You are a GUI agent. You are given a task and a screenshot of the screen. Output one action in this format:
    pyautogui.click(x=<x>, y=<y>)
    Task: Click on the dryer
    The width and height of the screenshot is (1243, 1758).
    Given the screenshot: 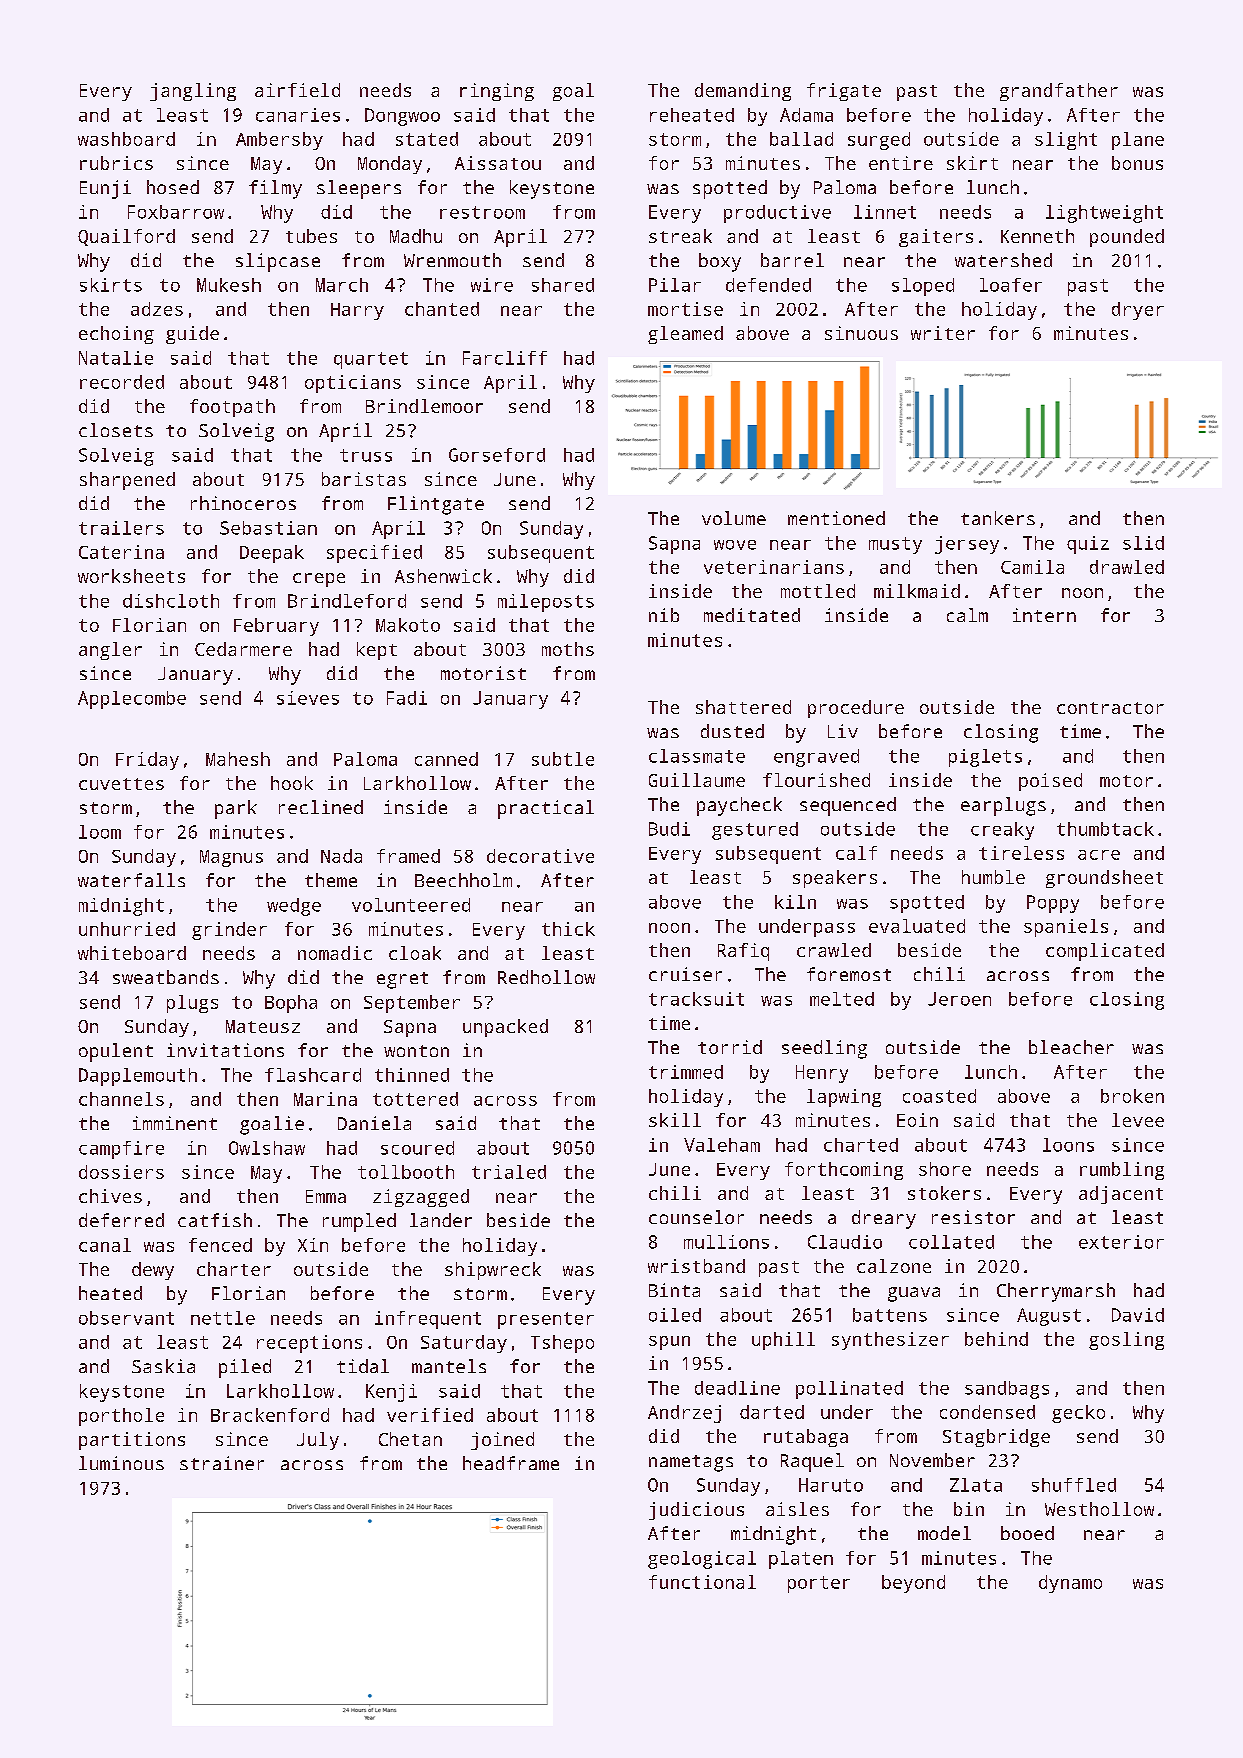 What is the action you would take?
    pyautogui.click(x=1138, y=311)
